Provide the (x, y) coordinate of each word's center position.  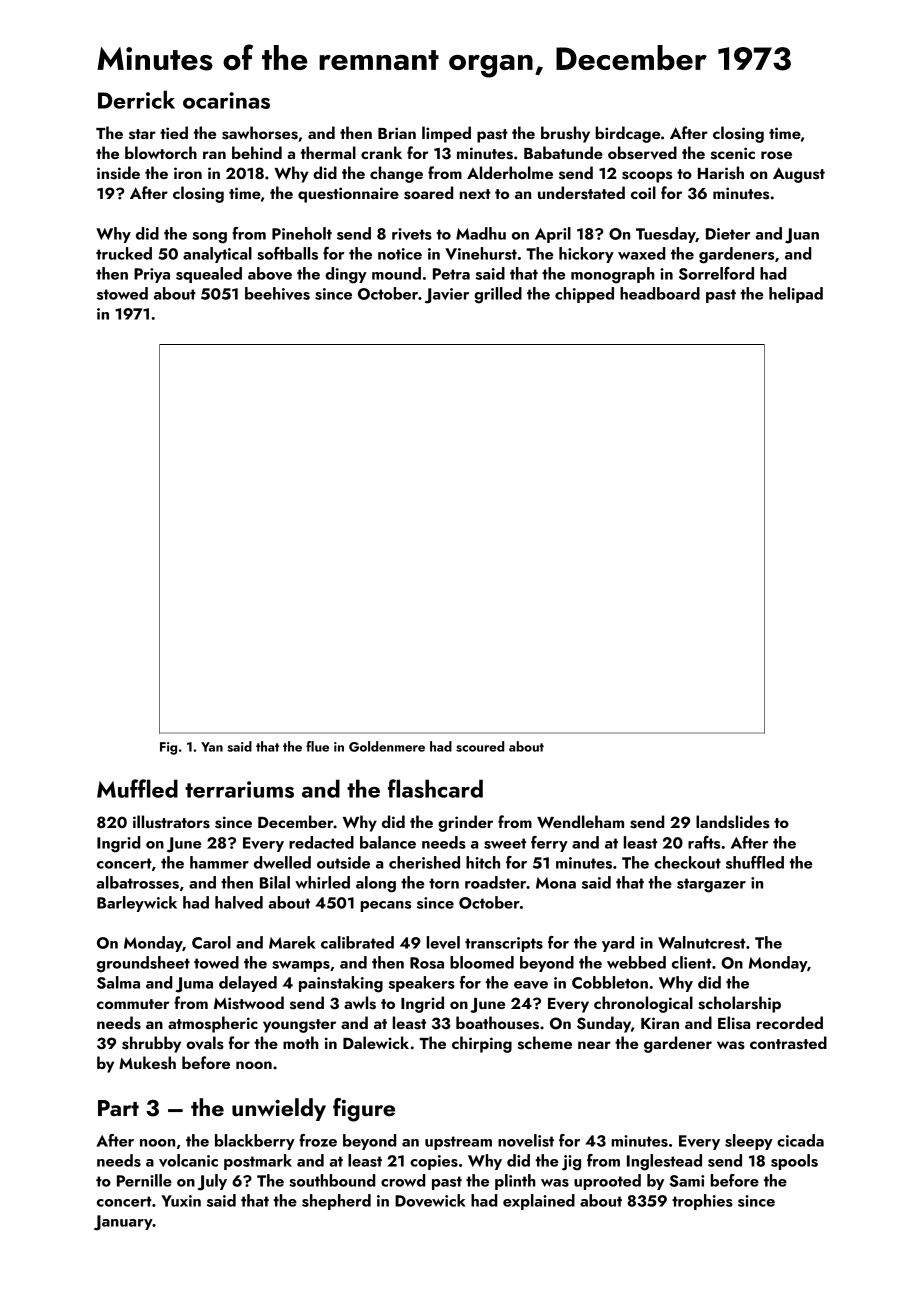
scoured (480, 746)
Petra (451, 274)
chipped (584, 295)
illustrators (171, 822)
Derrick (136, 99)
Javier (447, 296)
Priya (152, 275)
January (123, 1223)
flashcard (435, 788)
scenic (732, 153)
